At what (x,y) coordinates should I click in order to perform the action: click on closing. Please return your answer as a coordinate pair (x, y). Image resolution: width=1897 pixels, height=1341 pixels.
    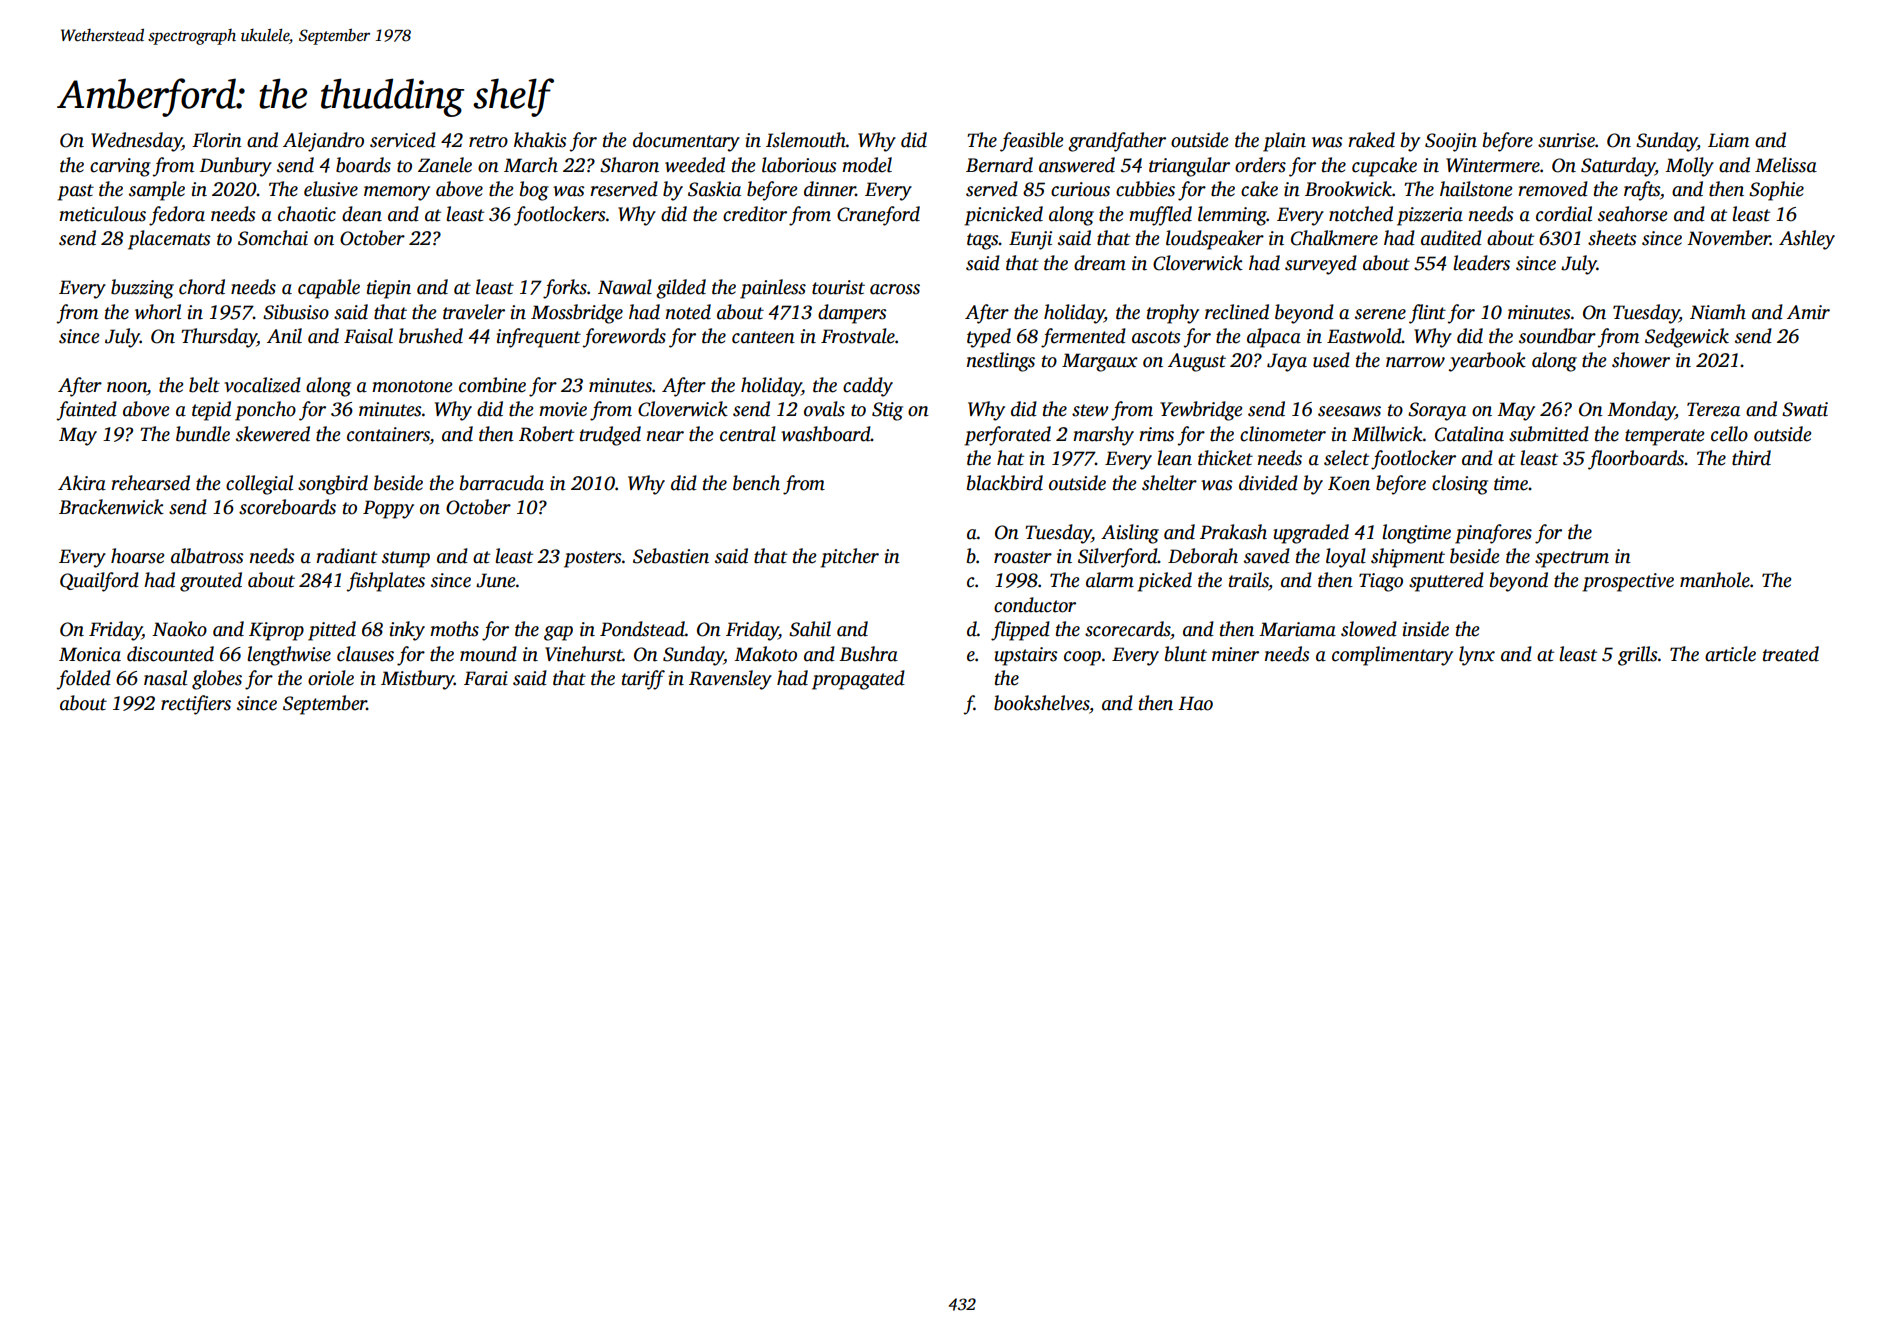
    Looking at the image, I should click on (1460, 485).
